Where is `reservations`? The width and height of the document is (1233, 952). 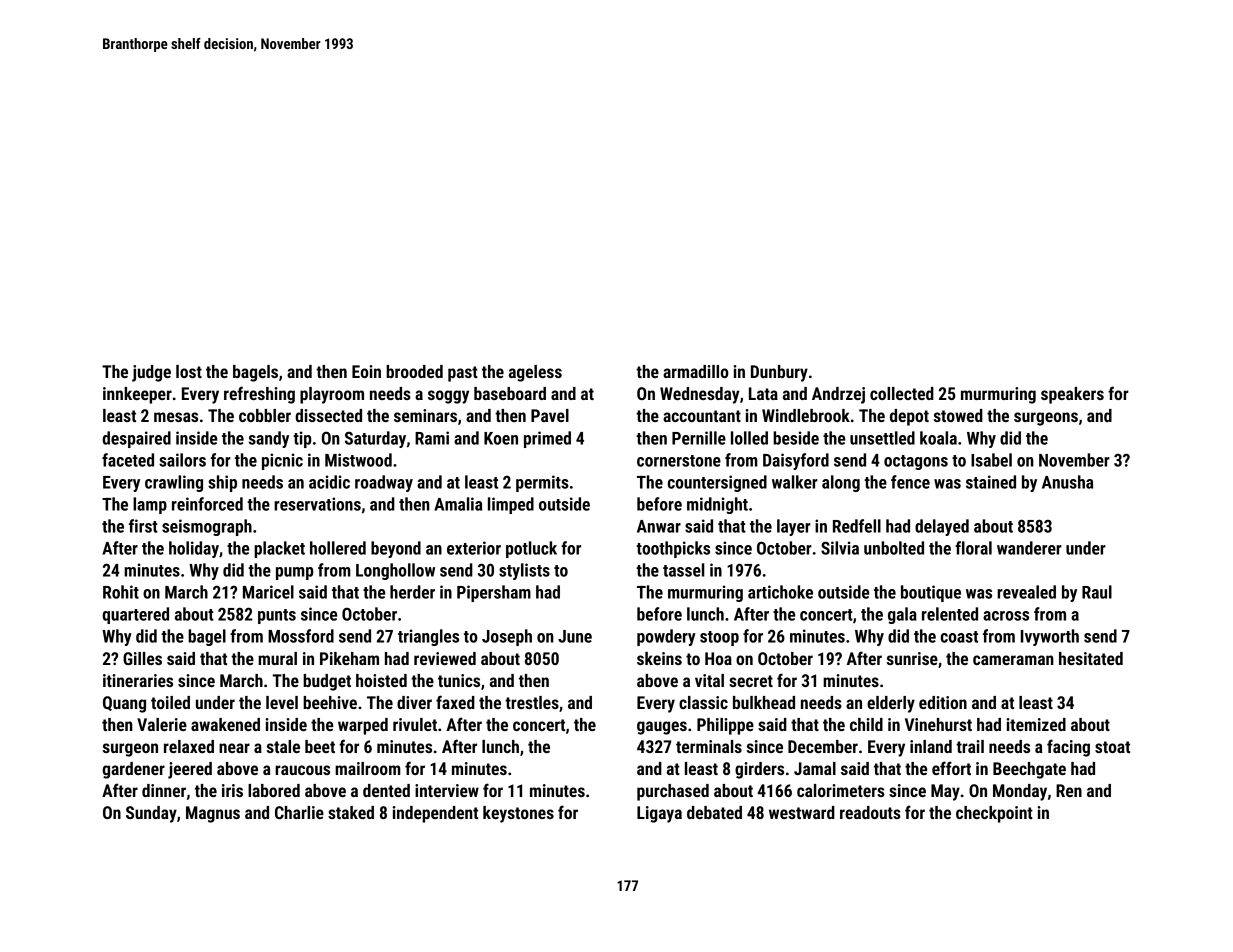
reservations is located at coordinates (317, 504).
